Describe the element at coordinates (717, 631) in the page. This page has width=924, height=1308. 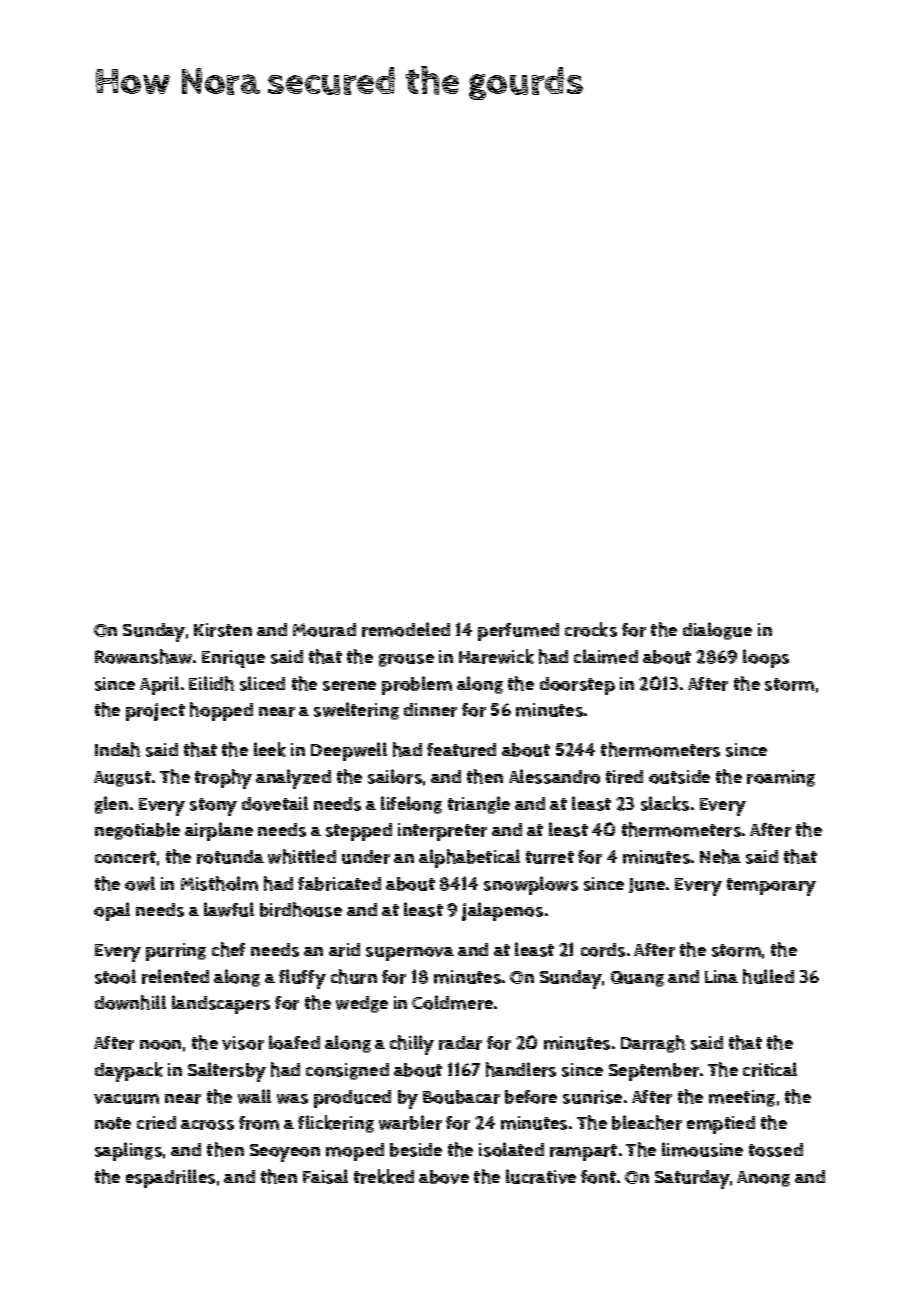
I see `dialogue` at that location.
